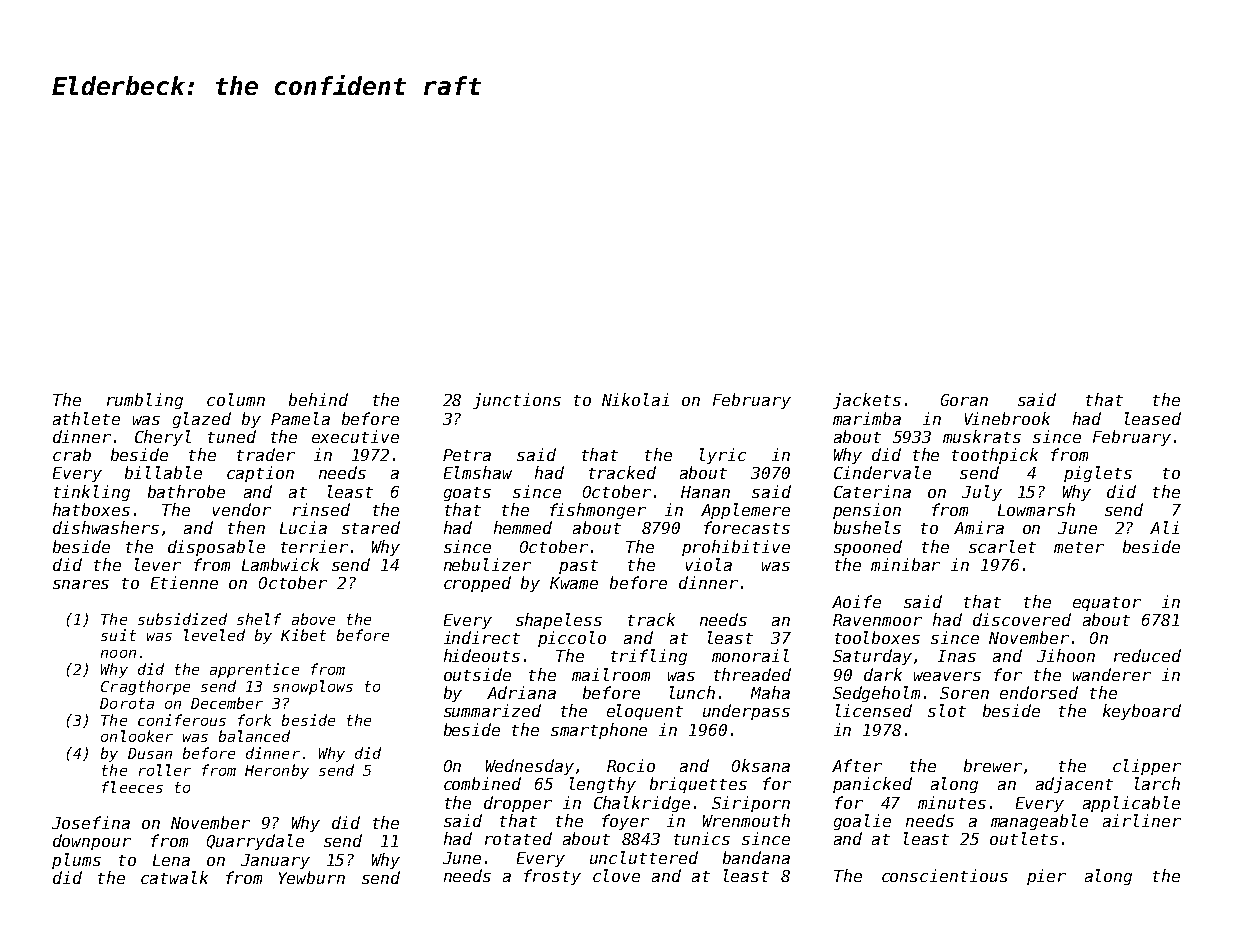 The image size is (1233, 952). Describe the element at coordinates (867, 401) in the screenshot. I see `jackets` at that location.
